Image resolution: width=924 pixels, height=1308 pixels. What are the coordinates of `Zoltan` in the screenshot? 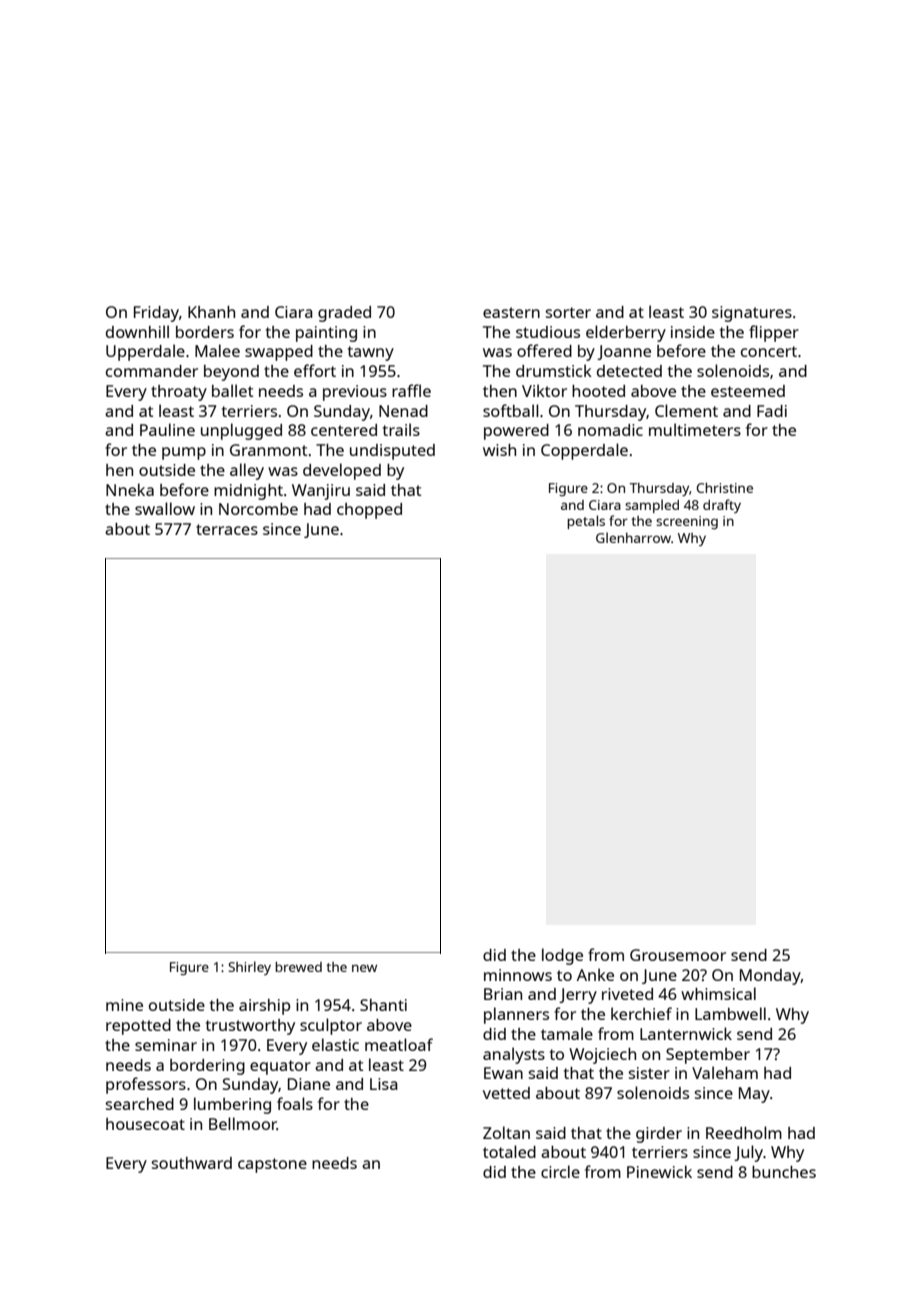 It's located at (506, 1132).
